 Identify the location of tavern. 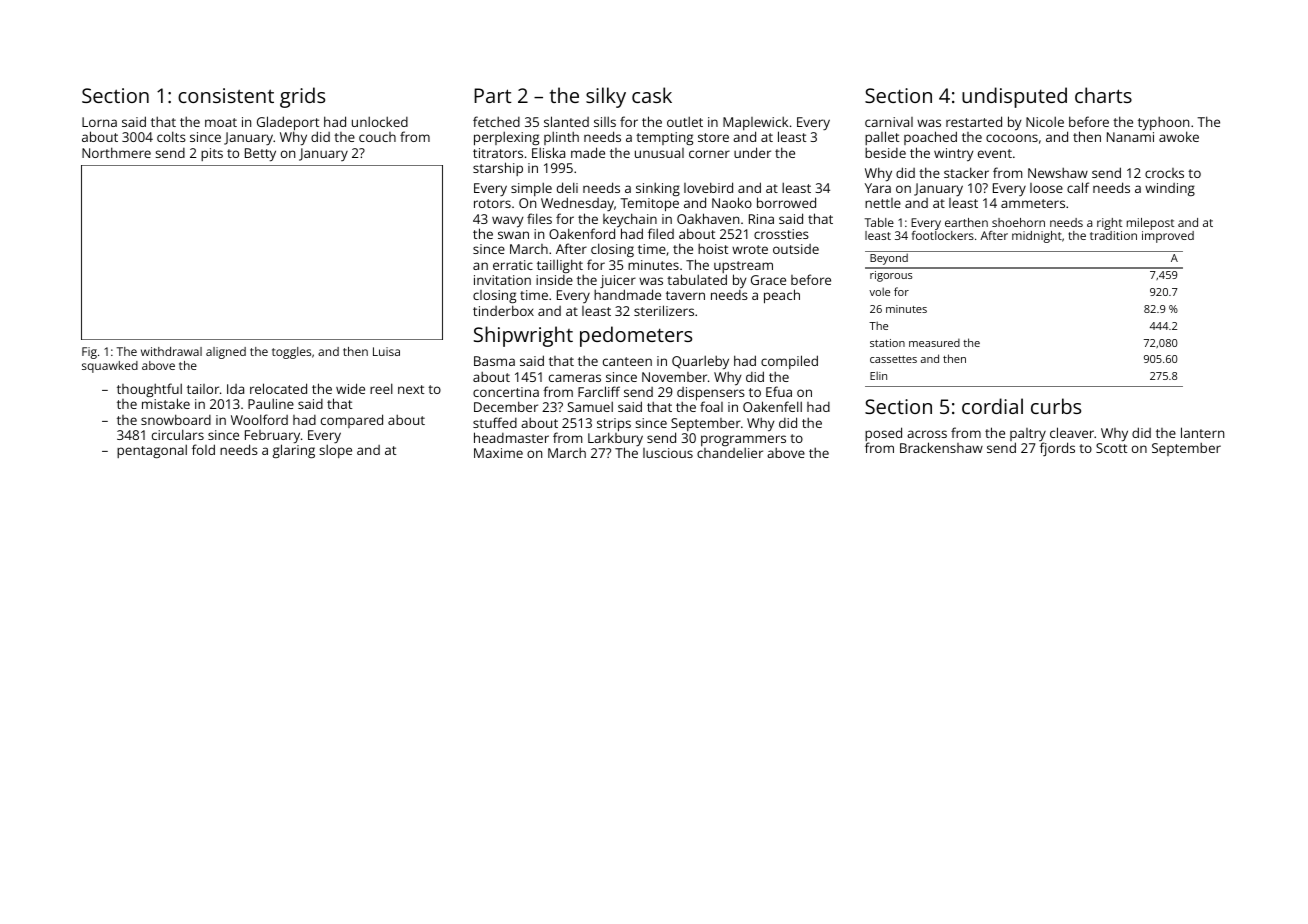
(685, 295).
